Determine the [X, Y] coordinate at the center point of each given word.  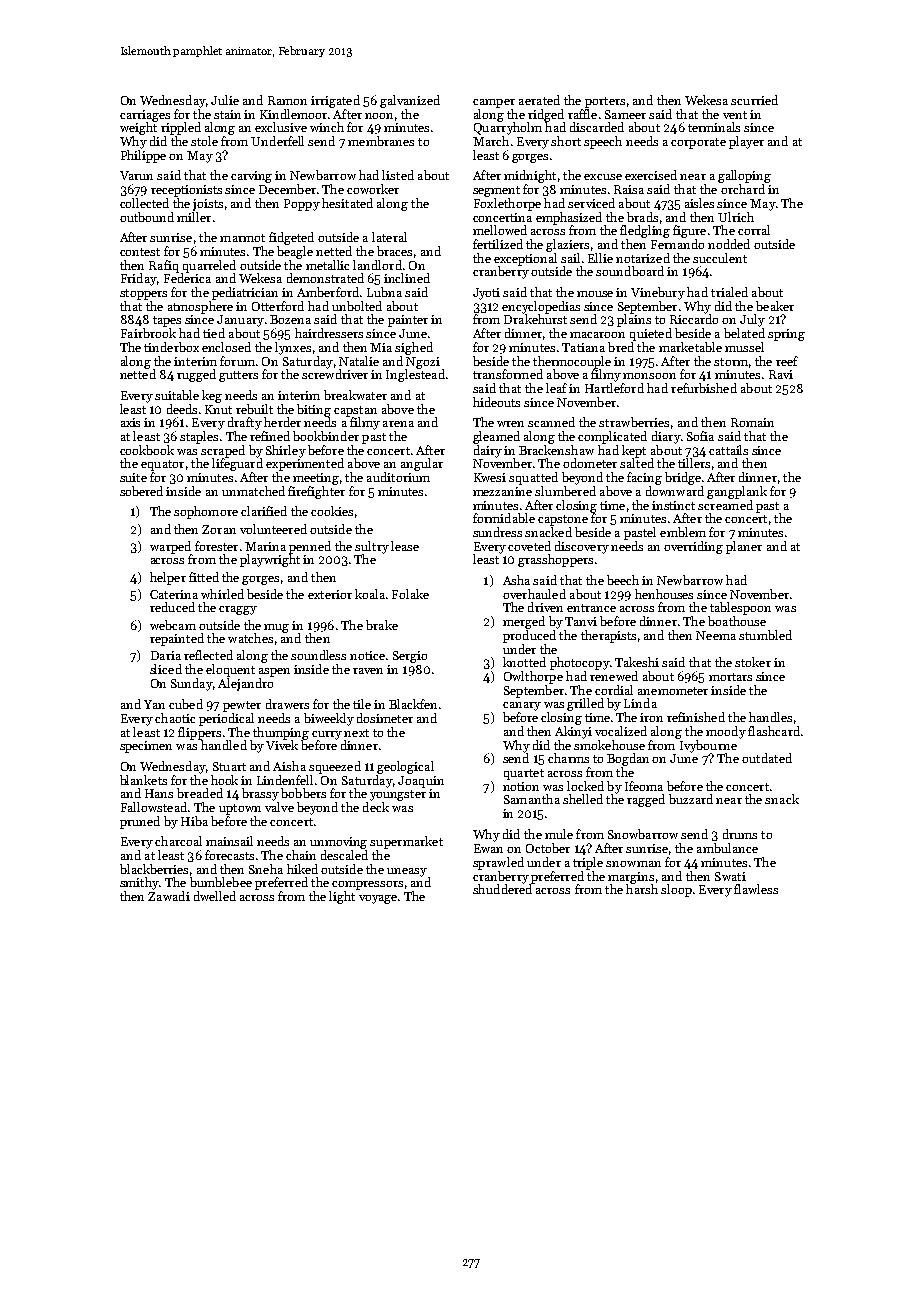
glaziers [567, 245]
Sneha [266, 869]
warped [170, 547]
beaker [775, 306]
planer [744, 547]
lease [405, 546]
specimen [146, 747]
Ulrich [736, 217]
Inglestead [415, 375]
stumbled [765, 635]
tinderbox [171, 347]
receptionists [186, 191]
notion [521, 786]
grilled [585, 704]
